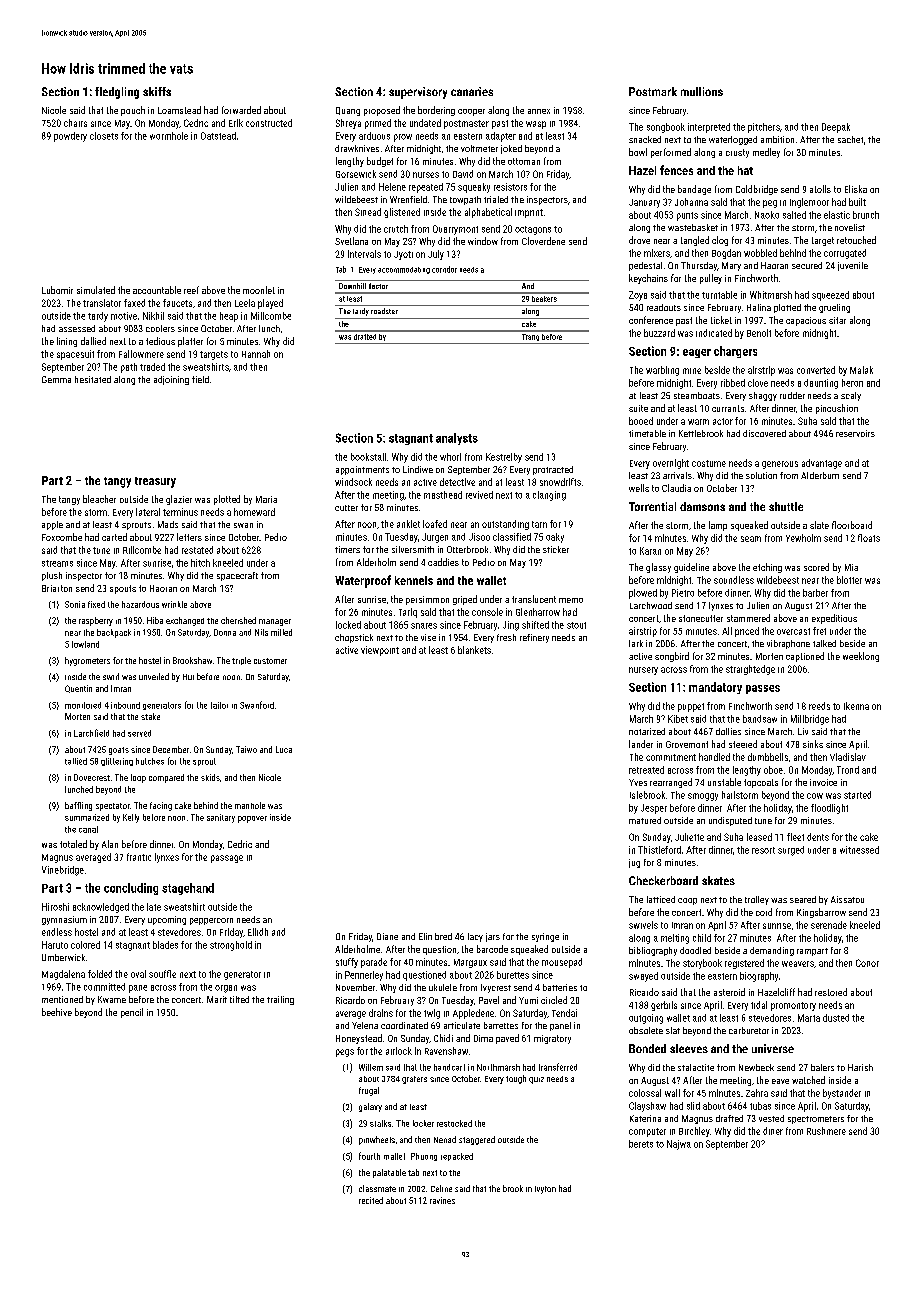 This image has height=1308, width=924. I want to click on forwarded, so click(241, 110).
